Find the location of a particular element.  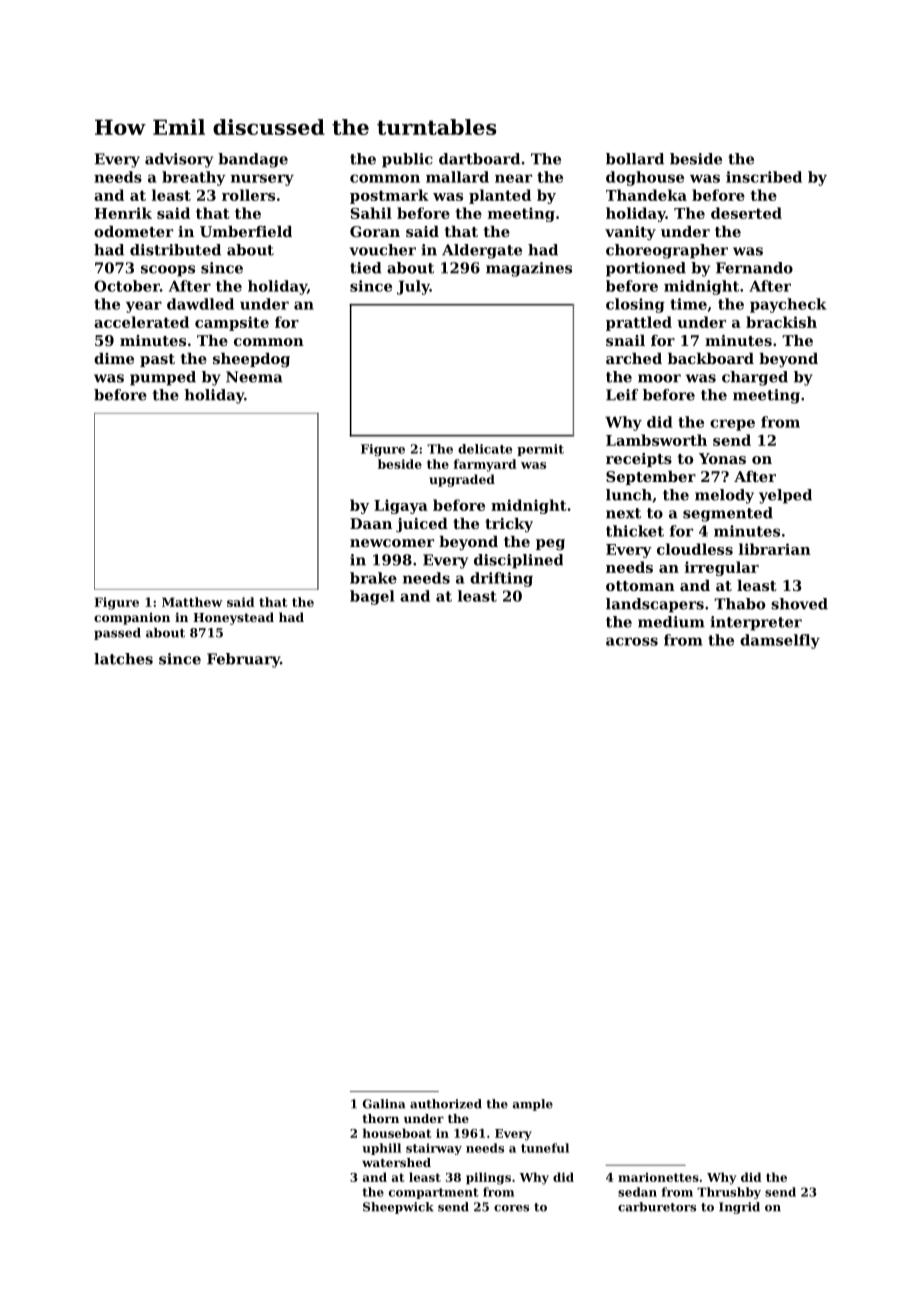

February is located at coordinates (243, 660).
